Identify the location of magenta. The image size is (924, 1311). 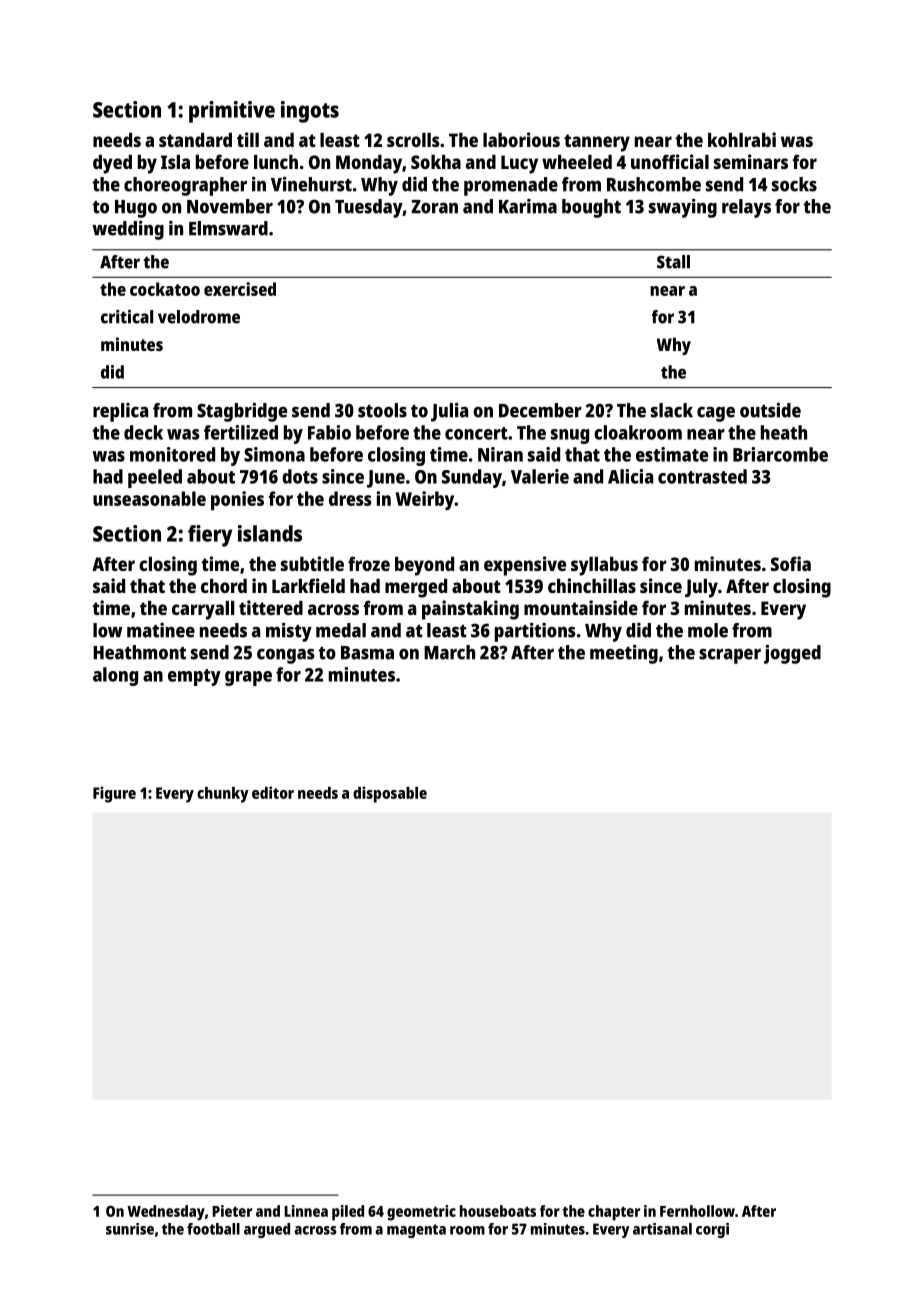
(416, 1231).
